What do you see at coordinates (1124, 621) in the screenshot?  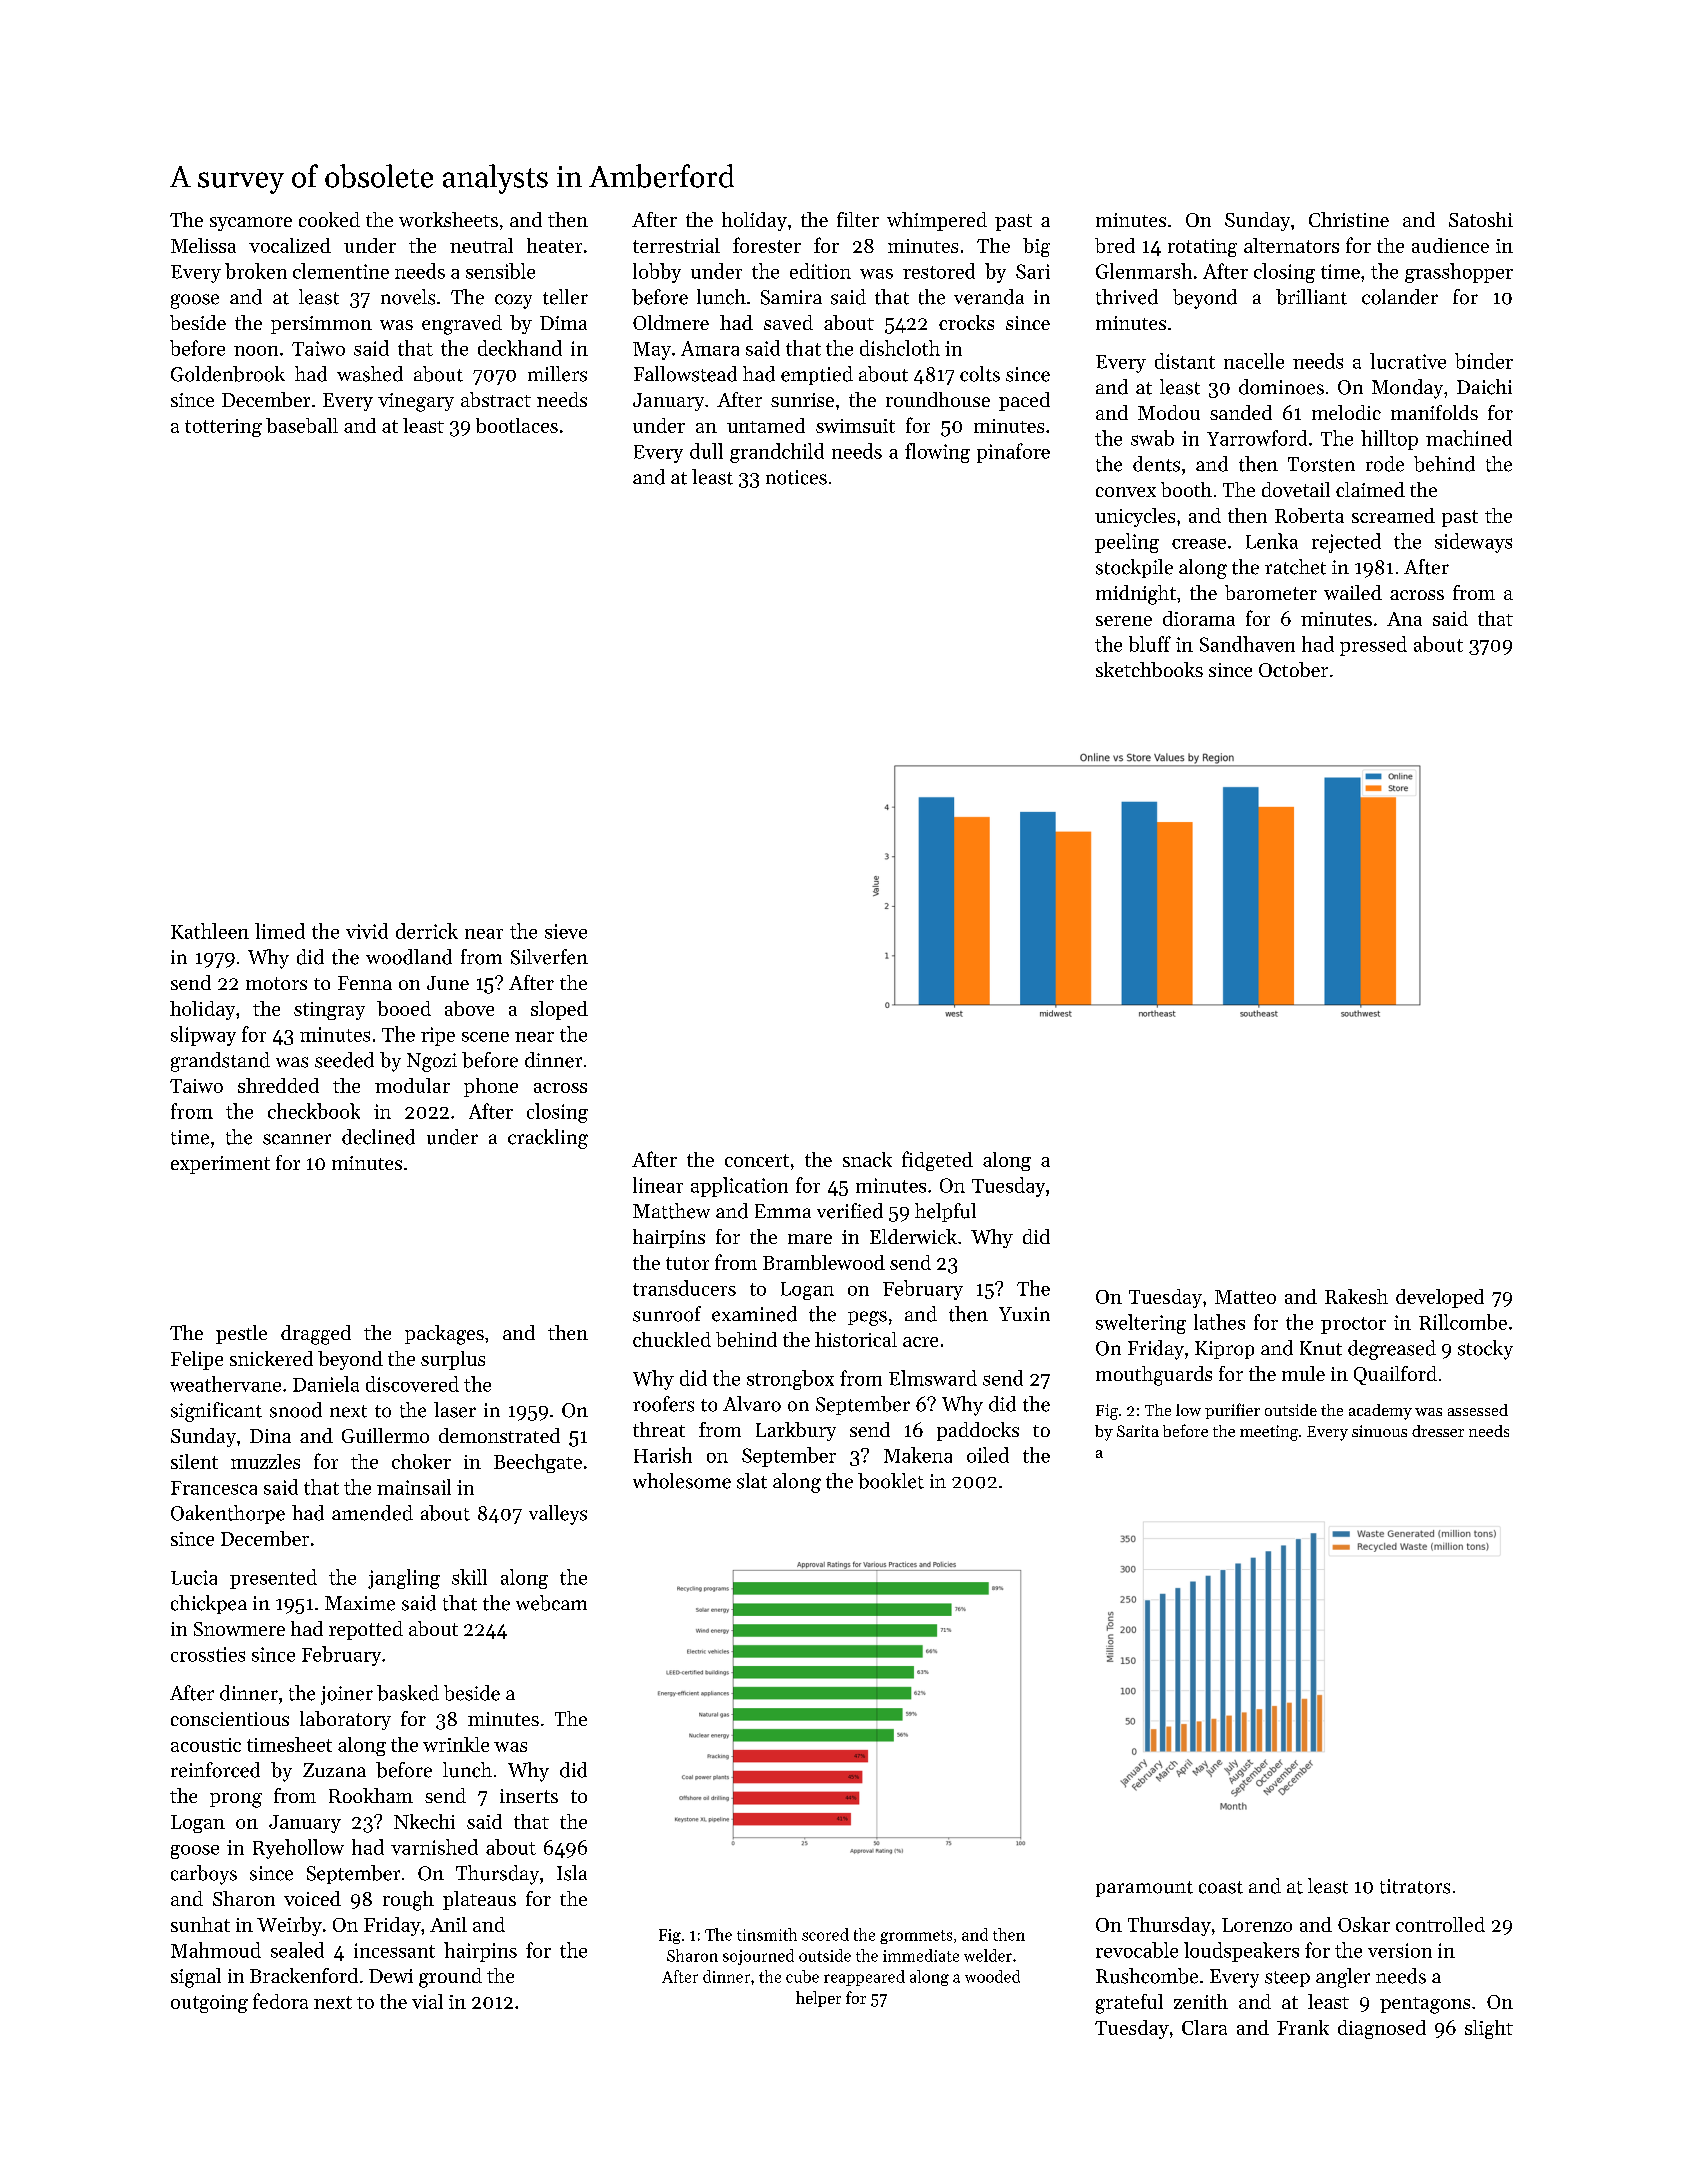 I see `serene` at bounding box center [1124, 621].
